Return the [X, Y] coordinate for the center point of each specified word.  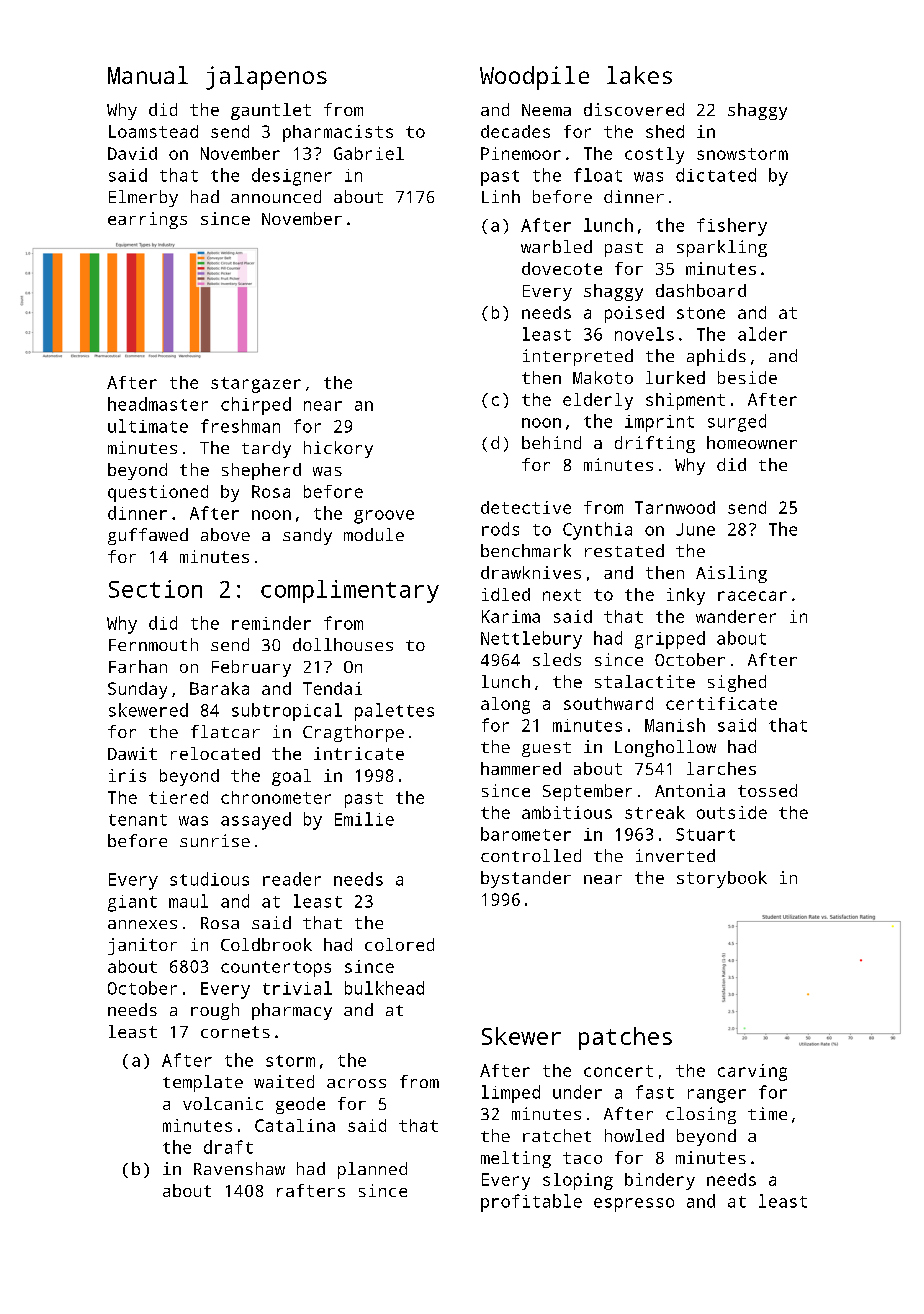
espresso [634, 1205]
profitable [531, 1203]
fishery [732, 227]
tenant [138, 820]
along [505, 705]
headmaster [158, 404]
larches [721, 768]
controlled [531, 855]
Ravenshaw [239, 1168]
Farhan [138, 666]
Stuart [705, 834]
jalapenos [266, 78]
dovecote [562, 268]
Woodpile [534, 78]
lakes [639, 75]
